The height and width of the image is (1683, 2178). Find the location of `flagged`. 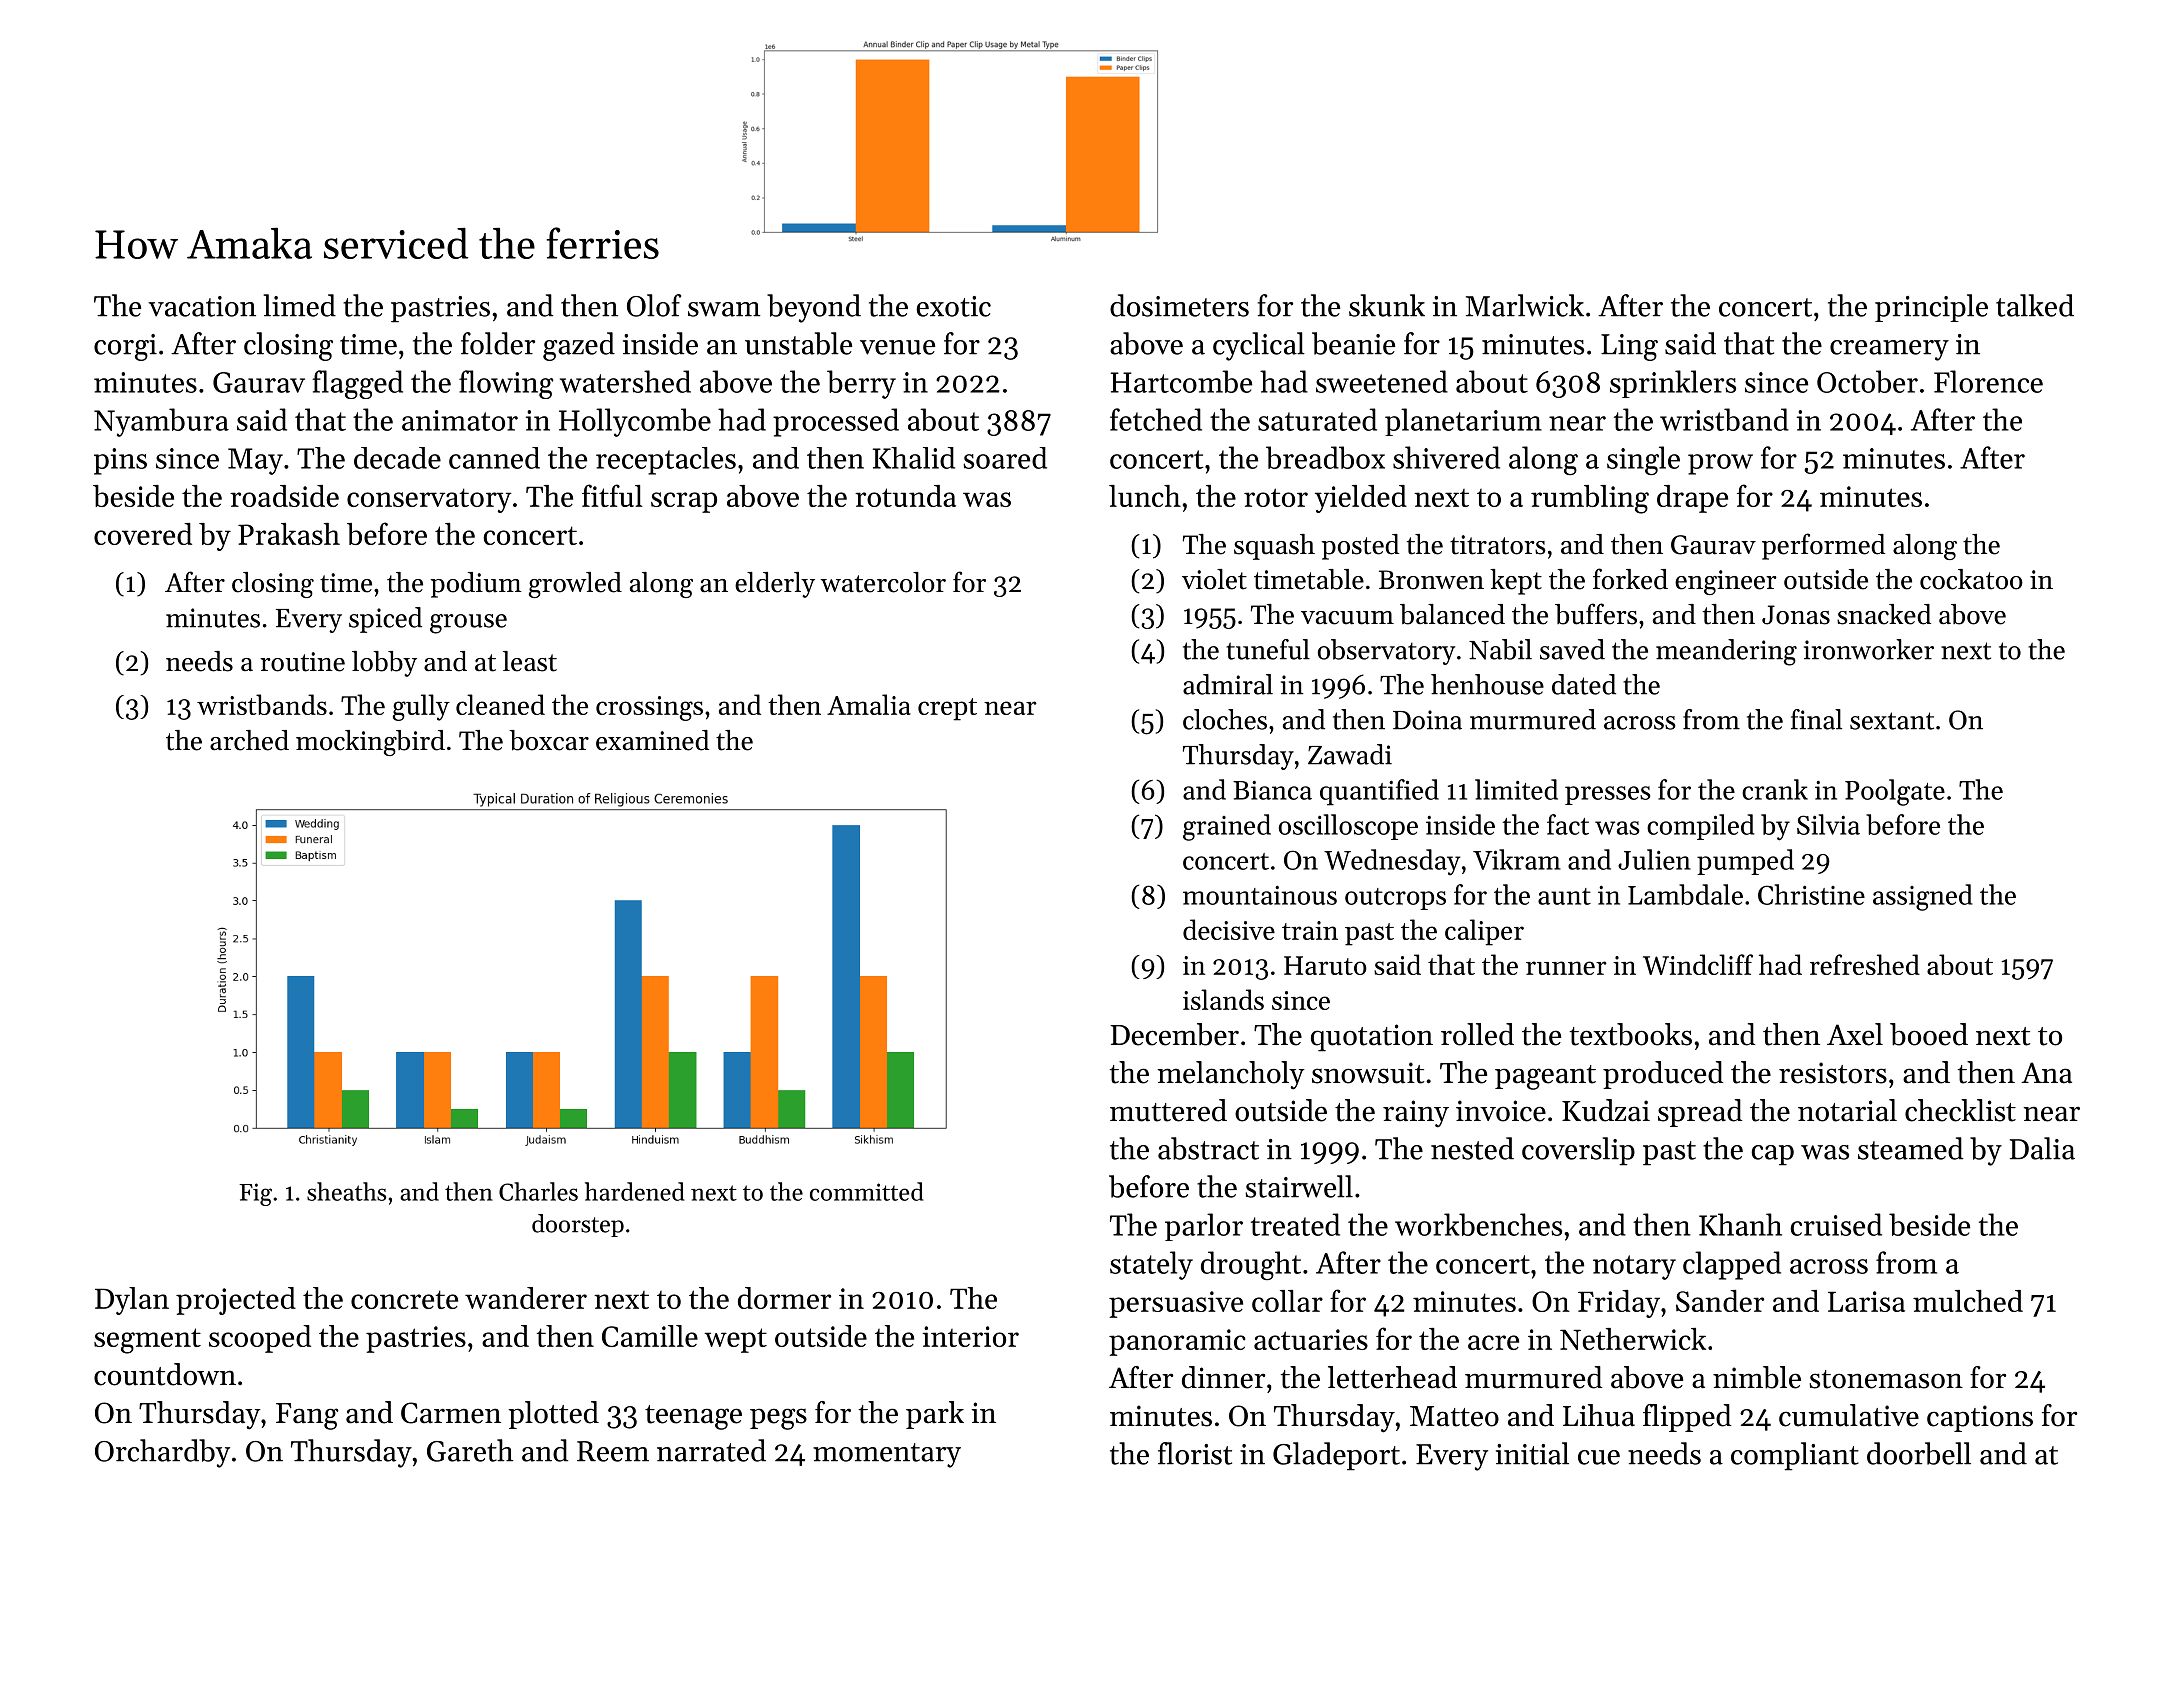

flagged is located at coordinates (357, 384).
